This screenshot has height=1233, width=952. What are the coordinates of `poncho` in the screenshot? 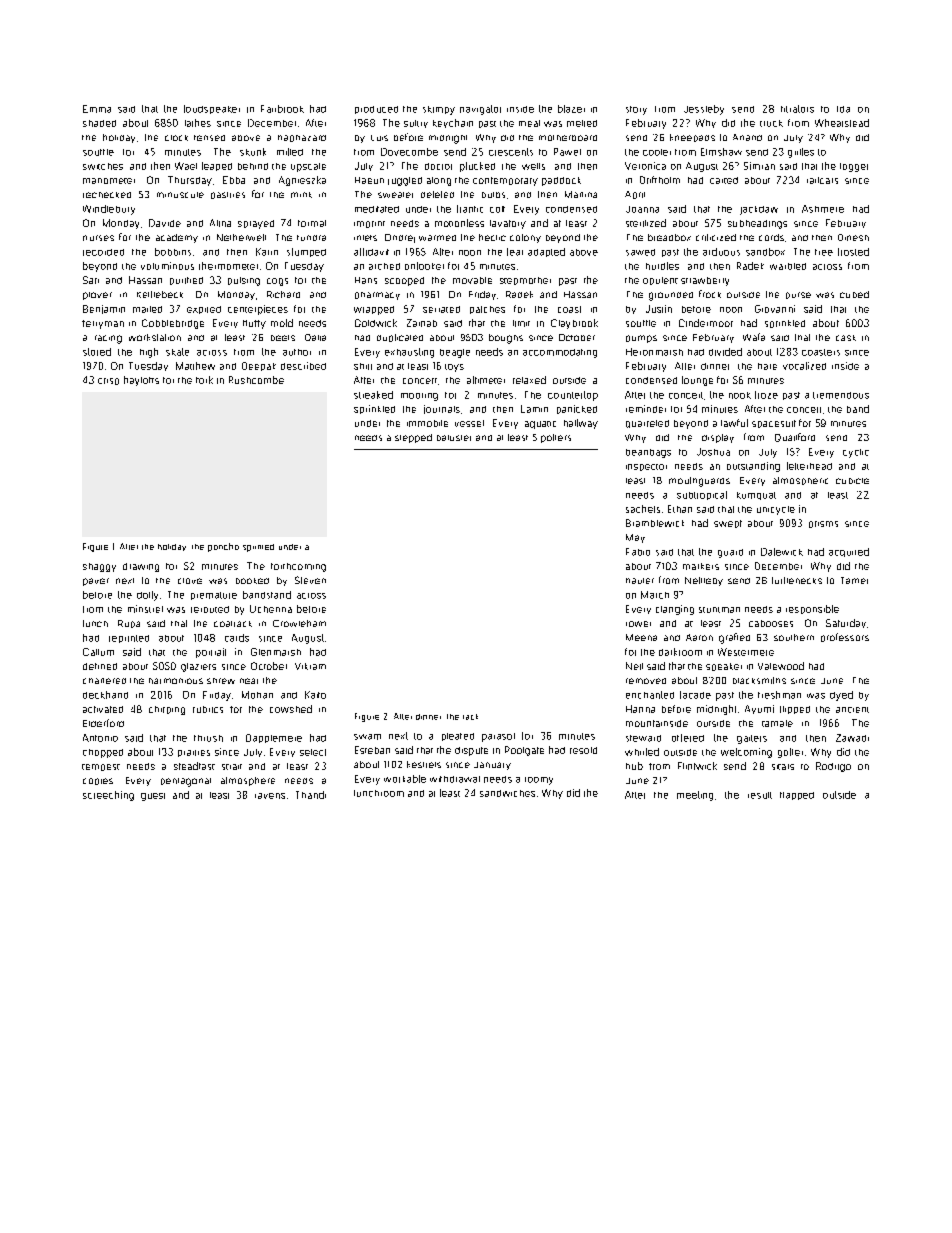 It's located at (223, 547).
